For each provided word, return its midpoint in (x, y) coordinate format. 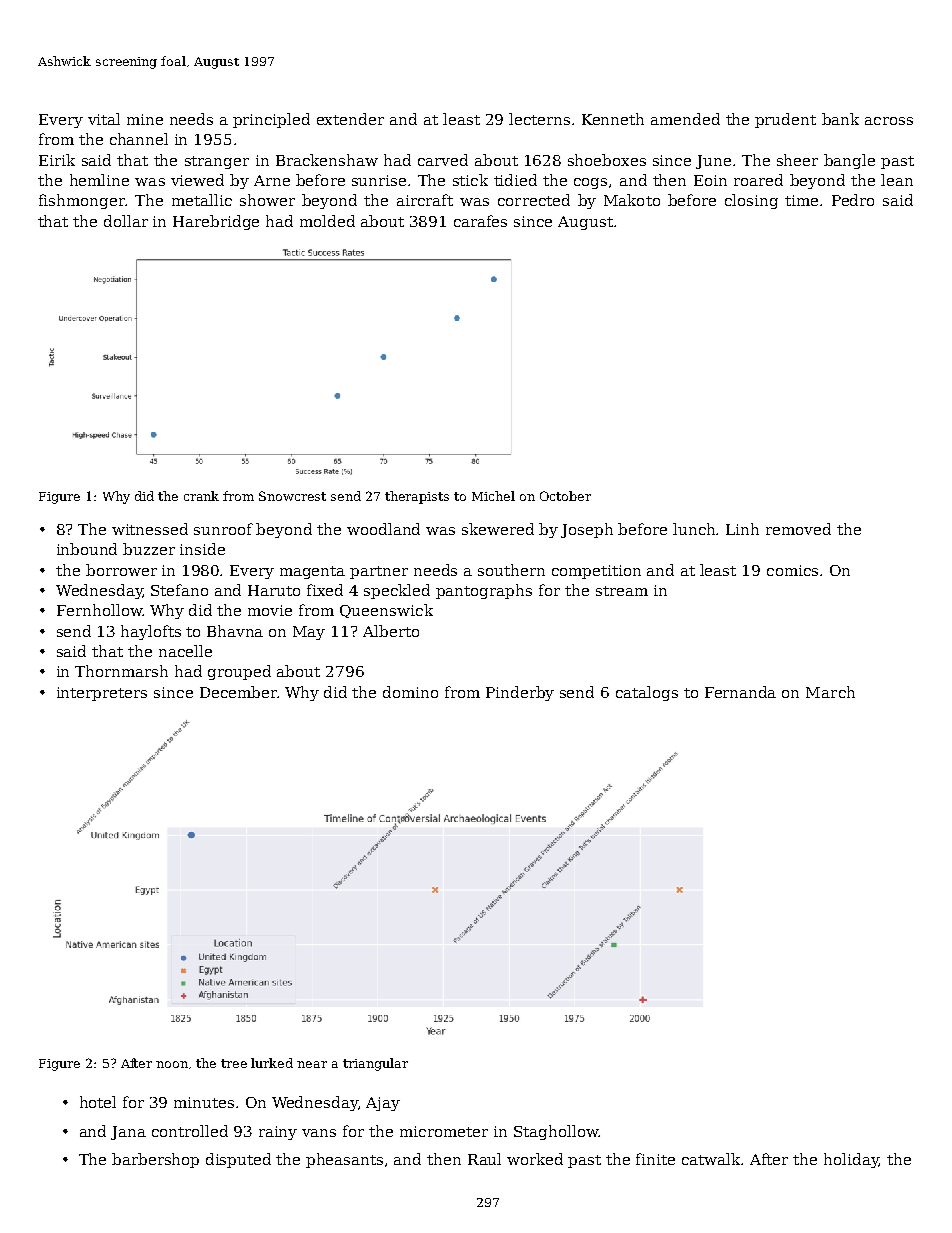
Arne (272, 180)
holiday (851, 1160)
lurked (272, 1063)
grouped (239, 672)
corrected (534, 200)
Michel (493, 496)
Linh (742, 529)
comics (792, 570)
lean (897, 180)
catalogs (647, 693)
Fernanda (740, 692)
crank (201, 496)
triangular (375, 1064)
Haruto (274, 590)
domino (410, 692)
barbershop (155, 1160)
